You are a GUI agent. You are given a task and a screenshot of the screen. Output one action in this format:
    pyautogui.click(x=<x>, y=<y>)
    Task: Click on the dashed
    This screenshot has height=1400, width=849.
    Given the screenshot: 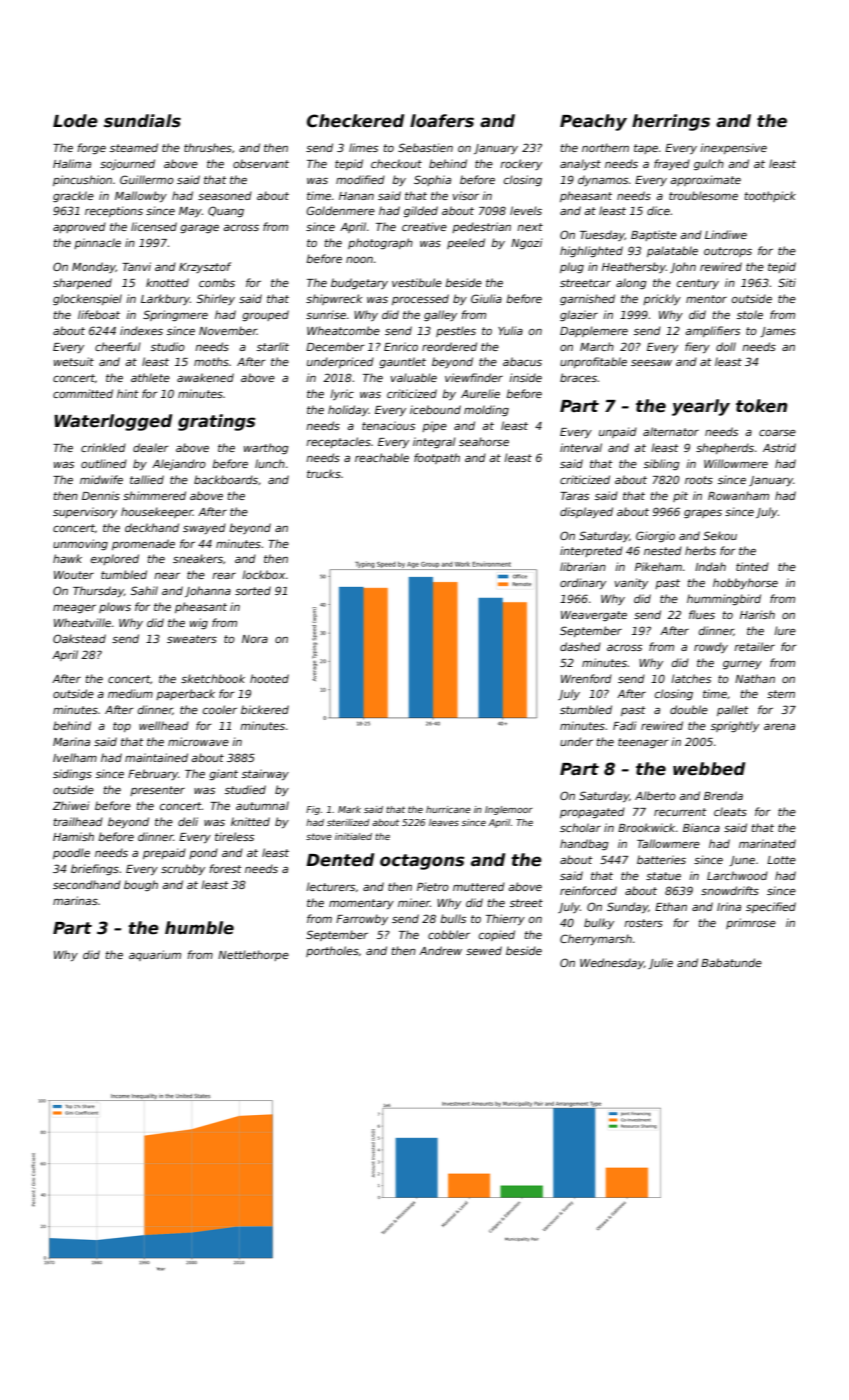 What is the action you would take?
    pyautogui.click(x=580, y=646)
